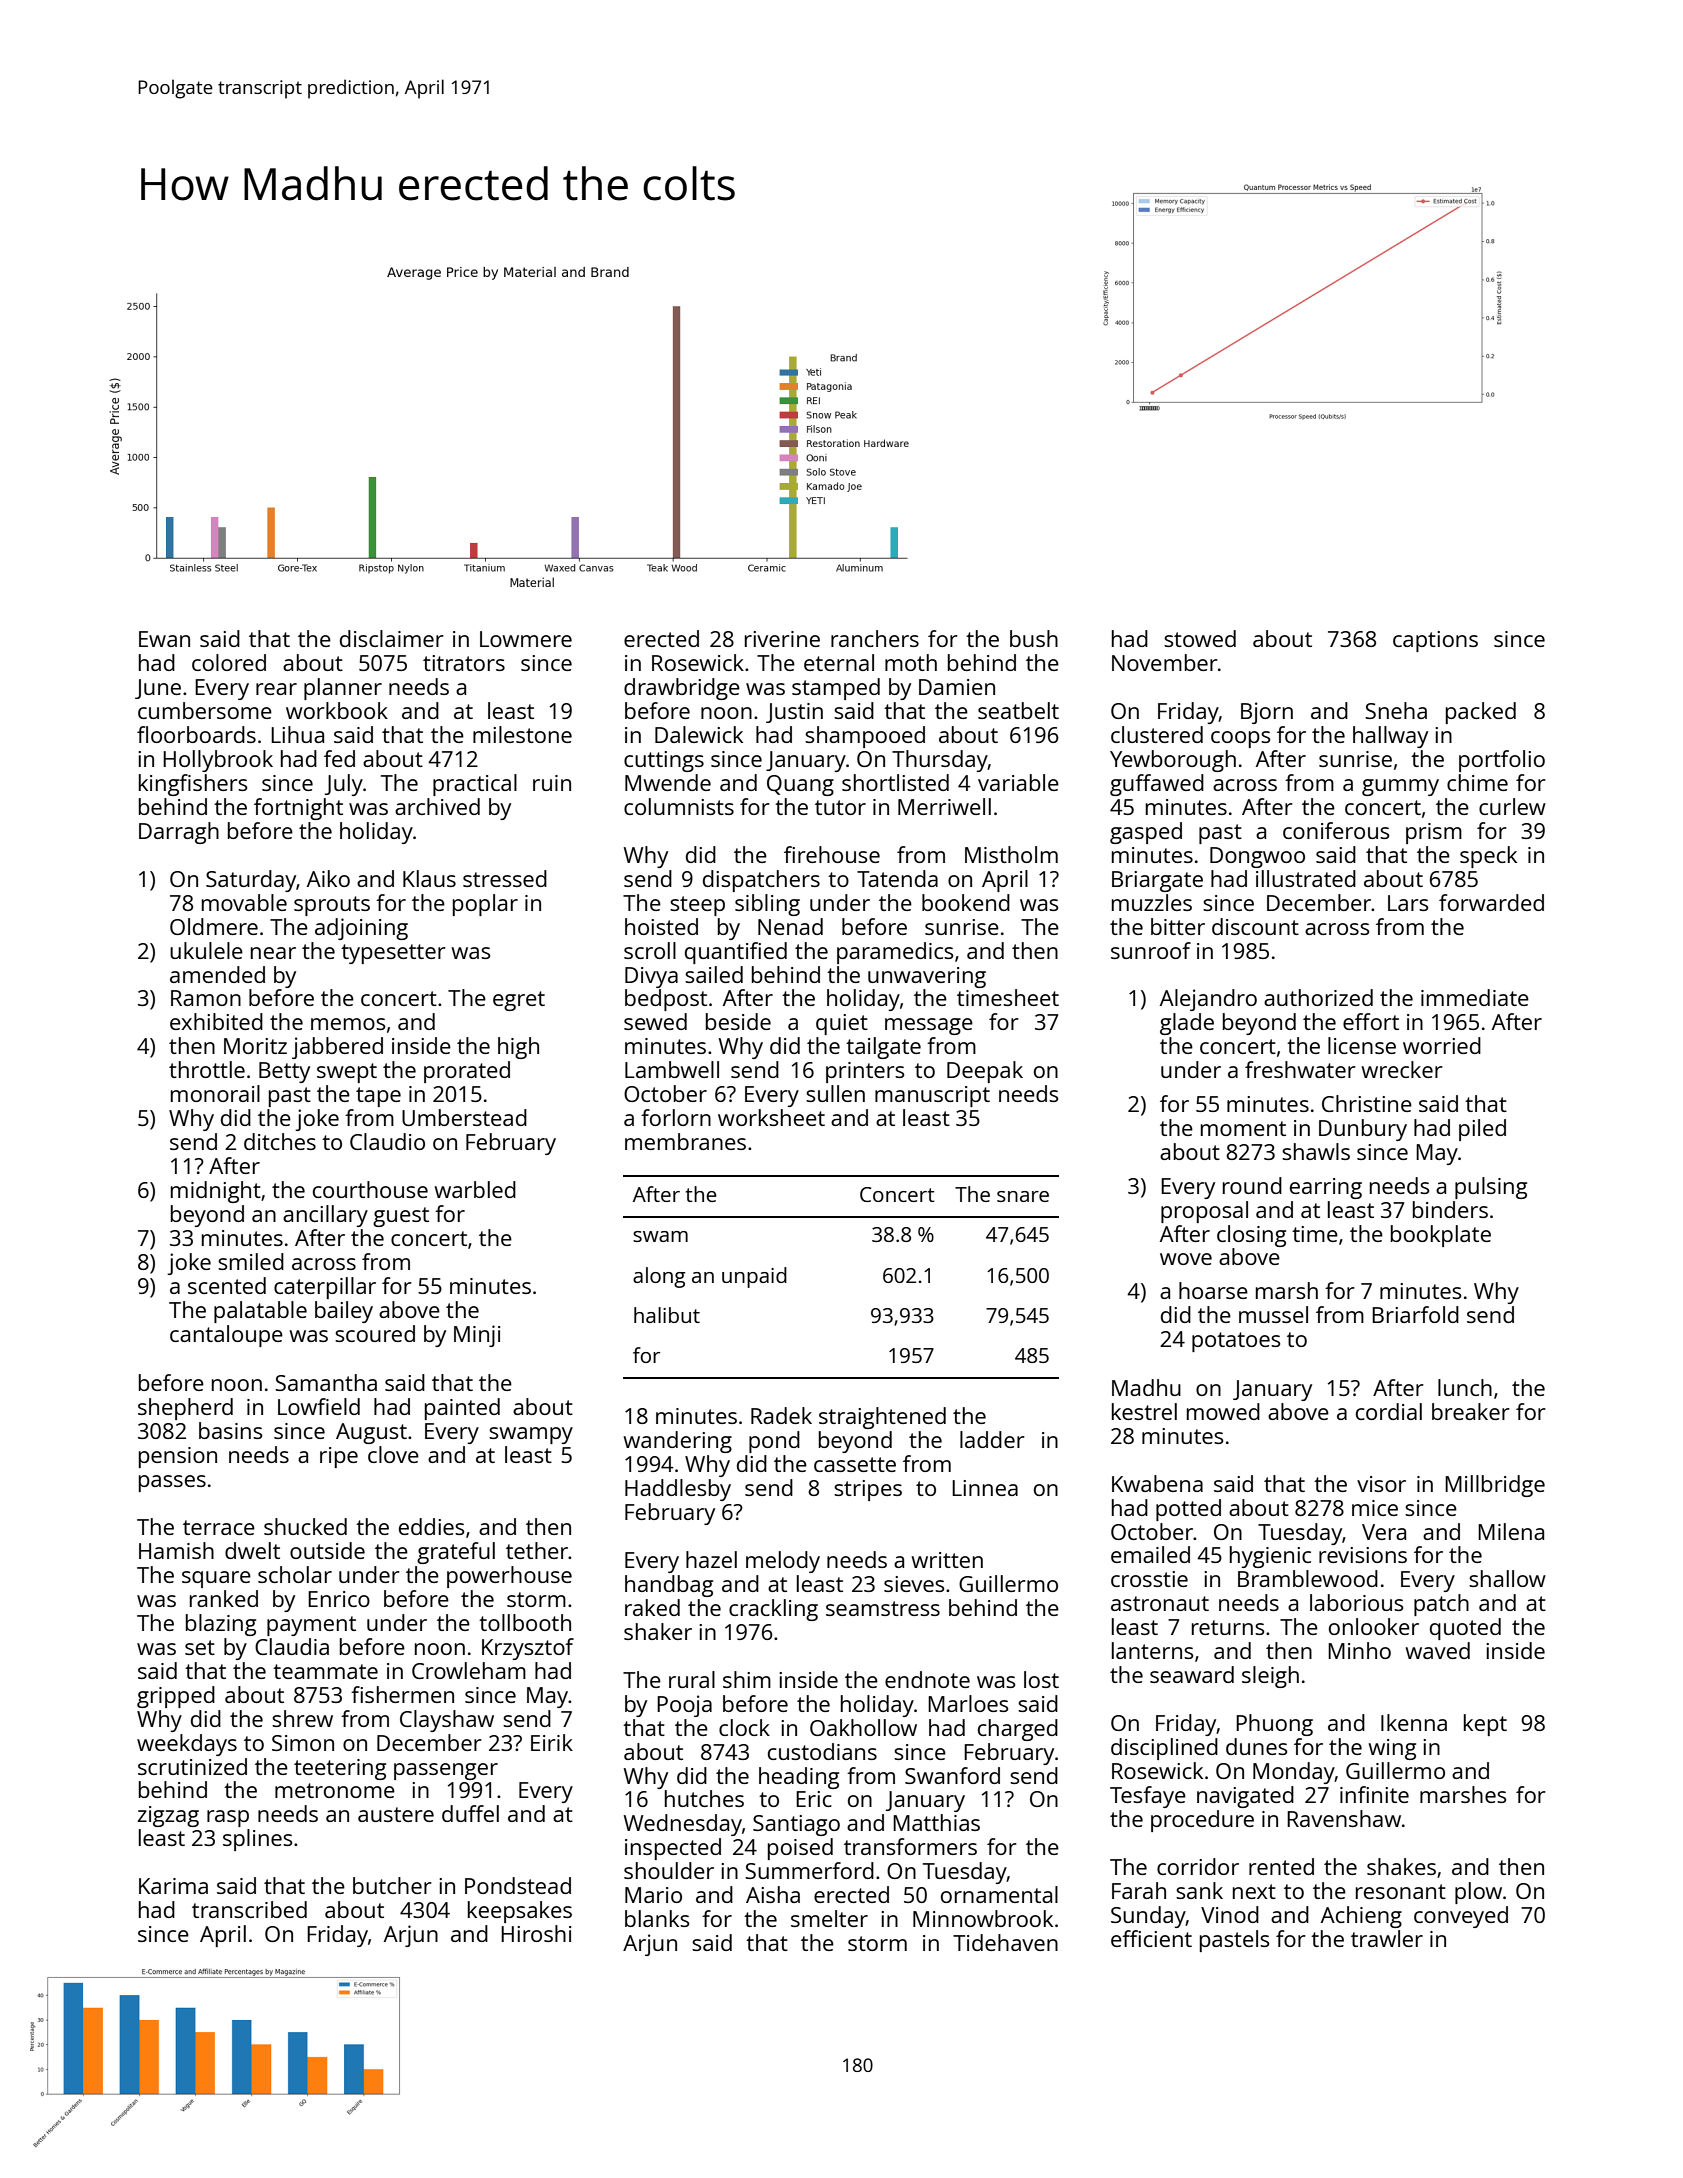 Image resolution: width=1683 pixels, height=2178 pixels. I want to click on lost, so click(1041, 1679).
